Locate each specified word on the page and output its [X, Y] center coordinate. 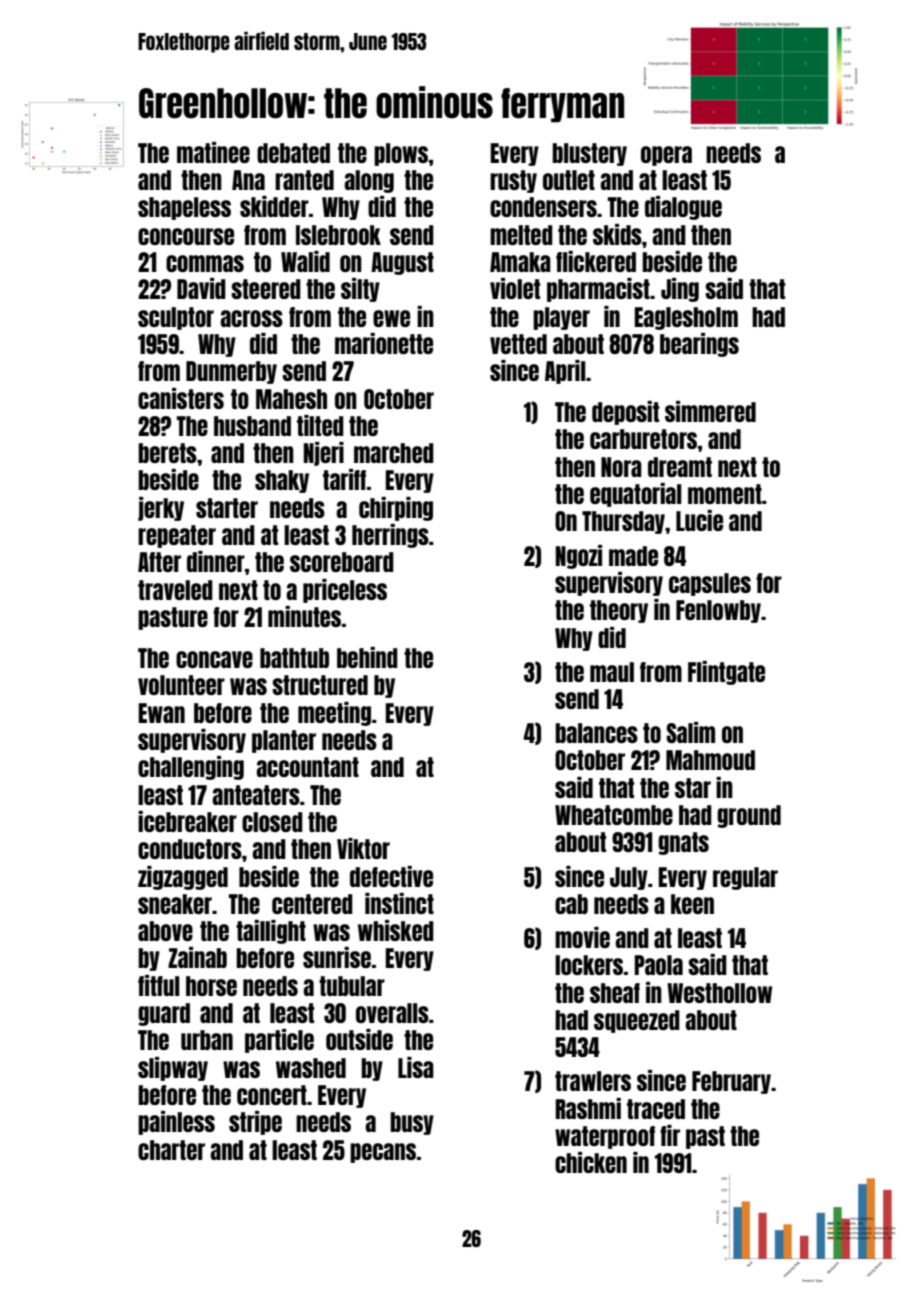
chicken [591, 1162]
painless [176, 1123]
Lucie [699, 520]
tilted [320, 425]
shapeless [184, 208]
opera [666, 156]
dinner [216, 561]
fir [670, 1135]
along [369, 181]
